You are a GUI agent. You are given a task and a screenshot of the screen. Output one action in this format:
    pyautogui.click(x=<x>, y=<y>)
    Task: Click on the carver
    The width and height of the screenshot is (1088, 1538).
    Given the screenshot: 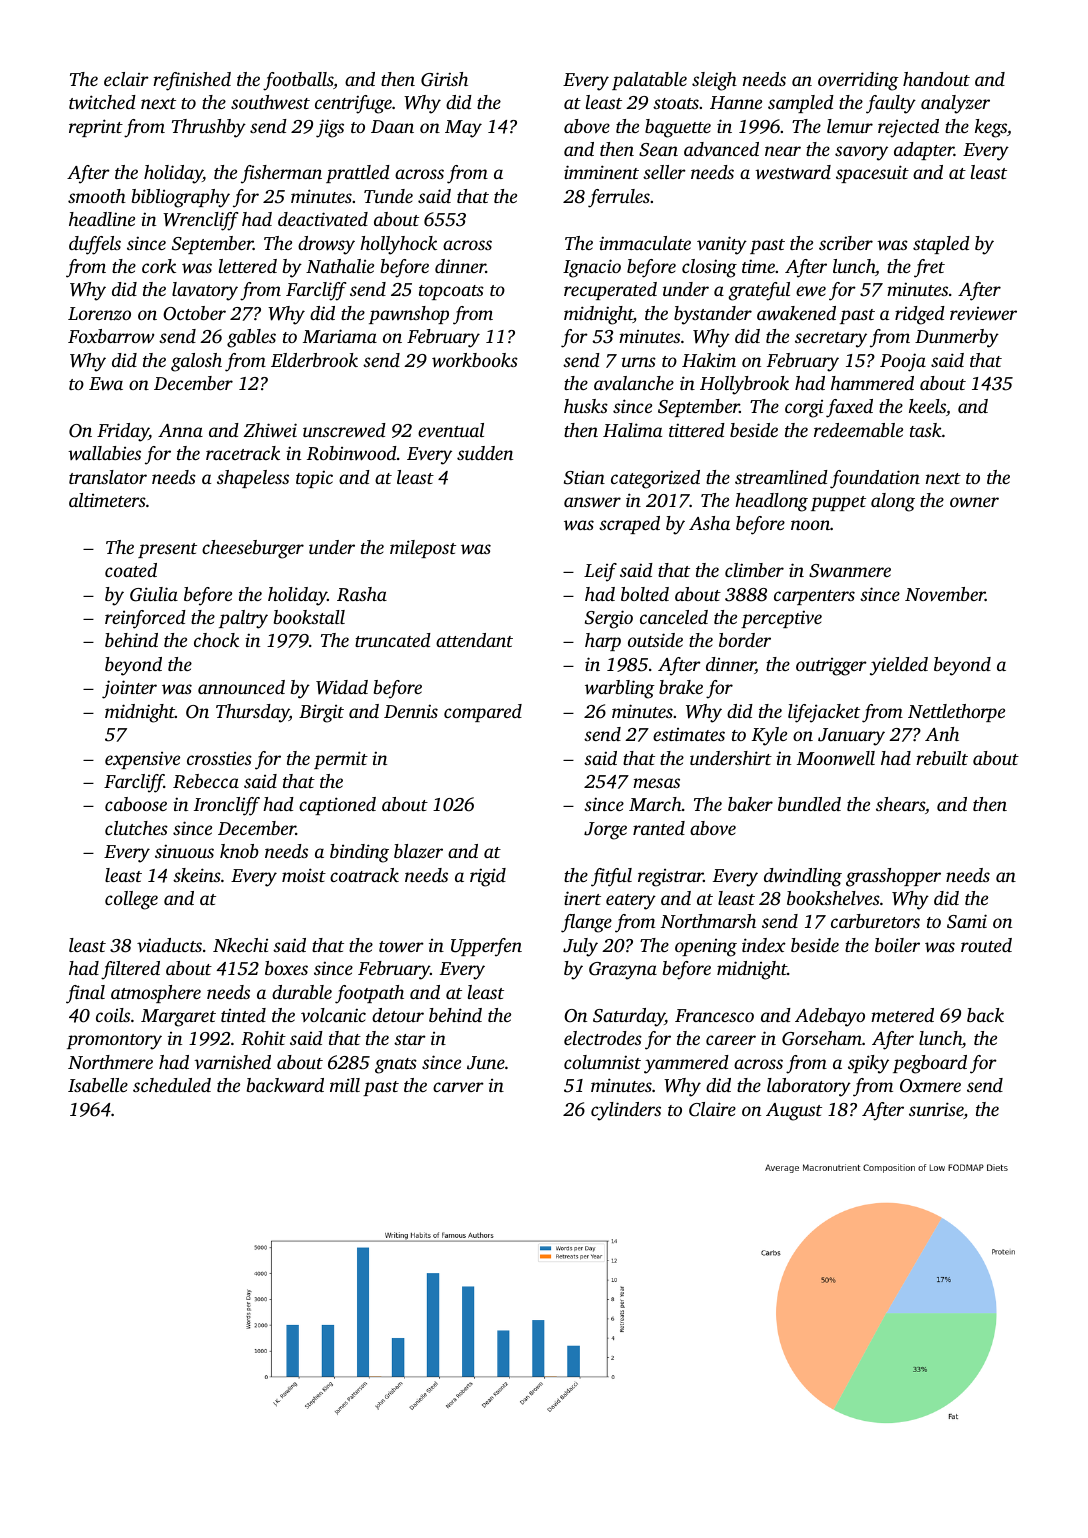 What is the action you would take?
    pyautogui.click(x=458, y=1087)
